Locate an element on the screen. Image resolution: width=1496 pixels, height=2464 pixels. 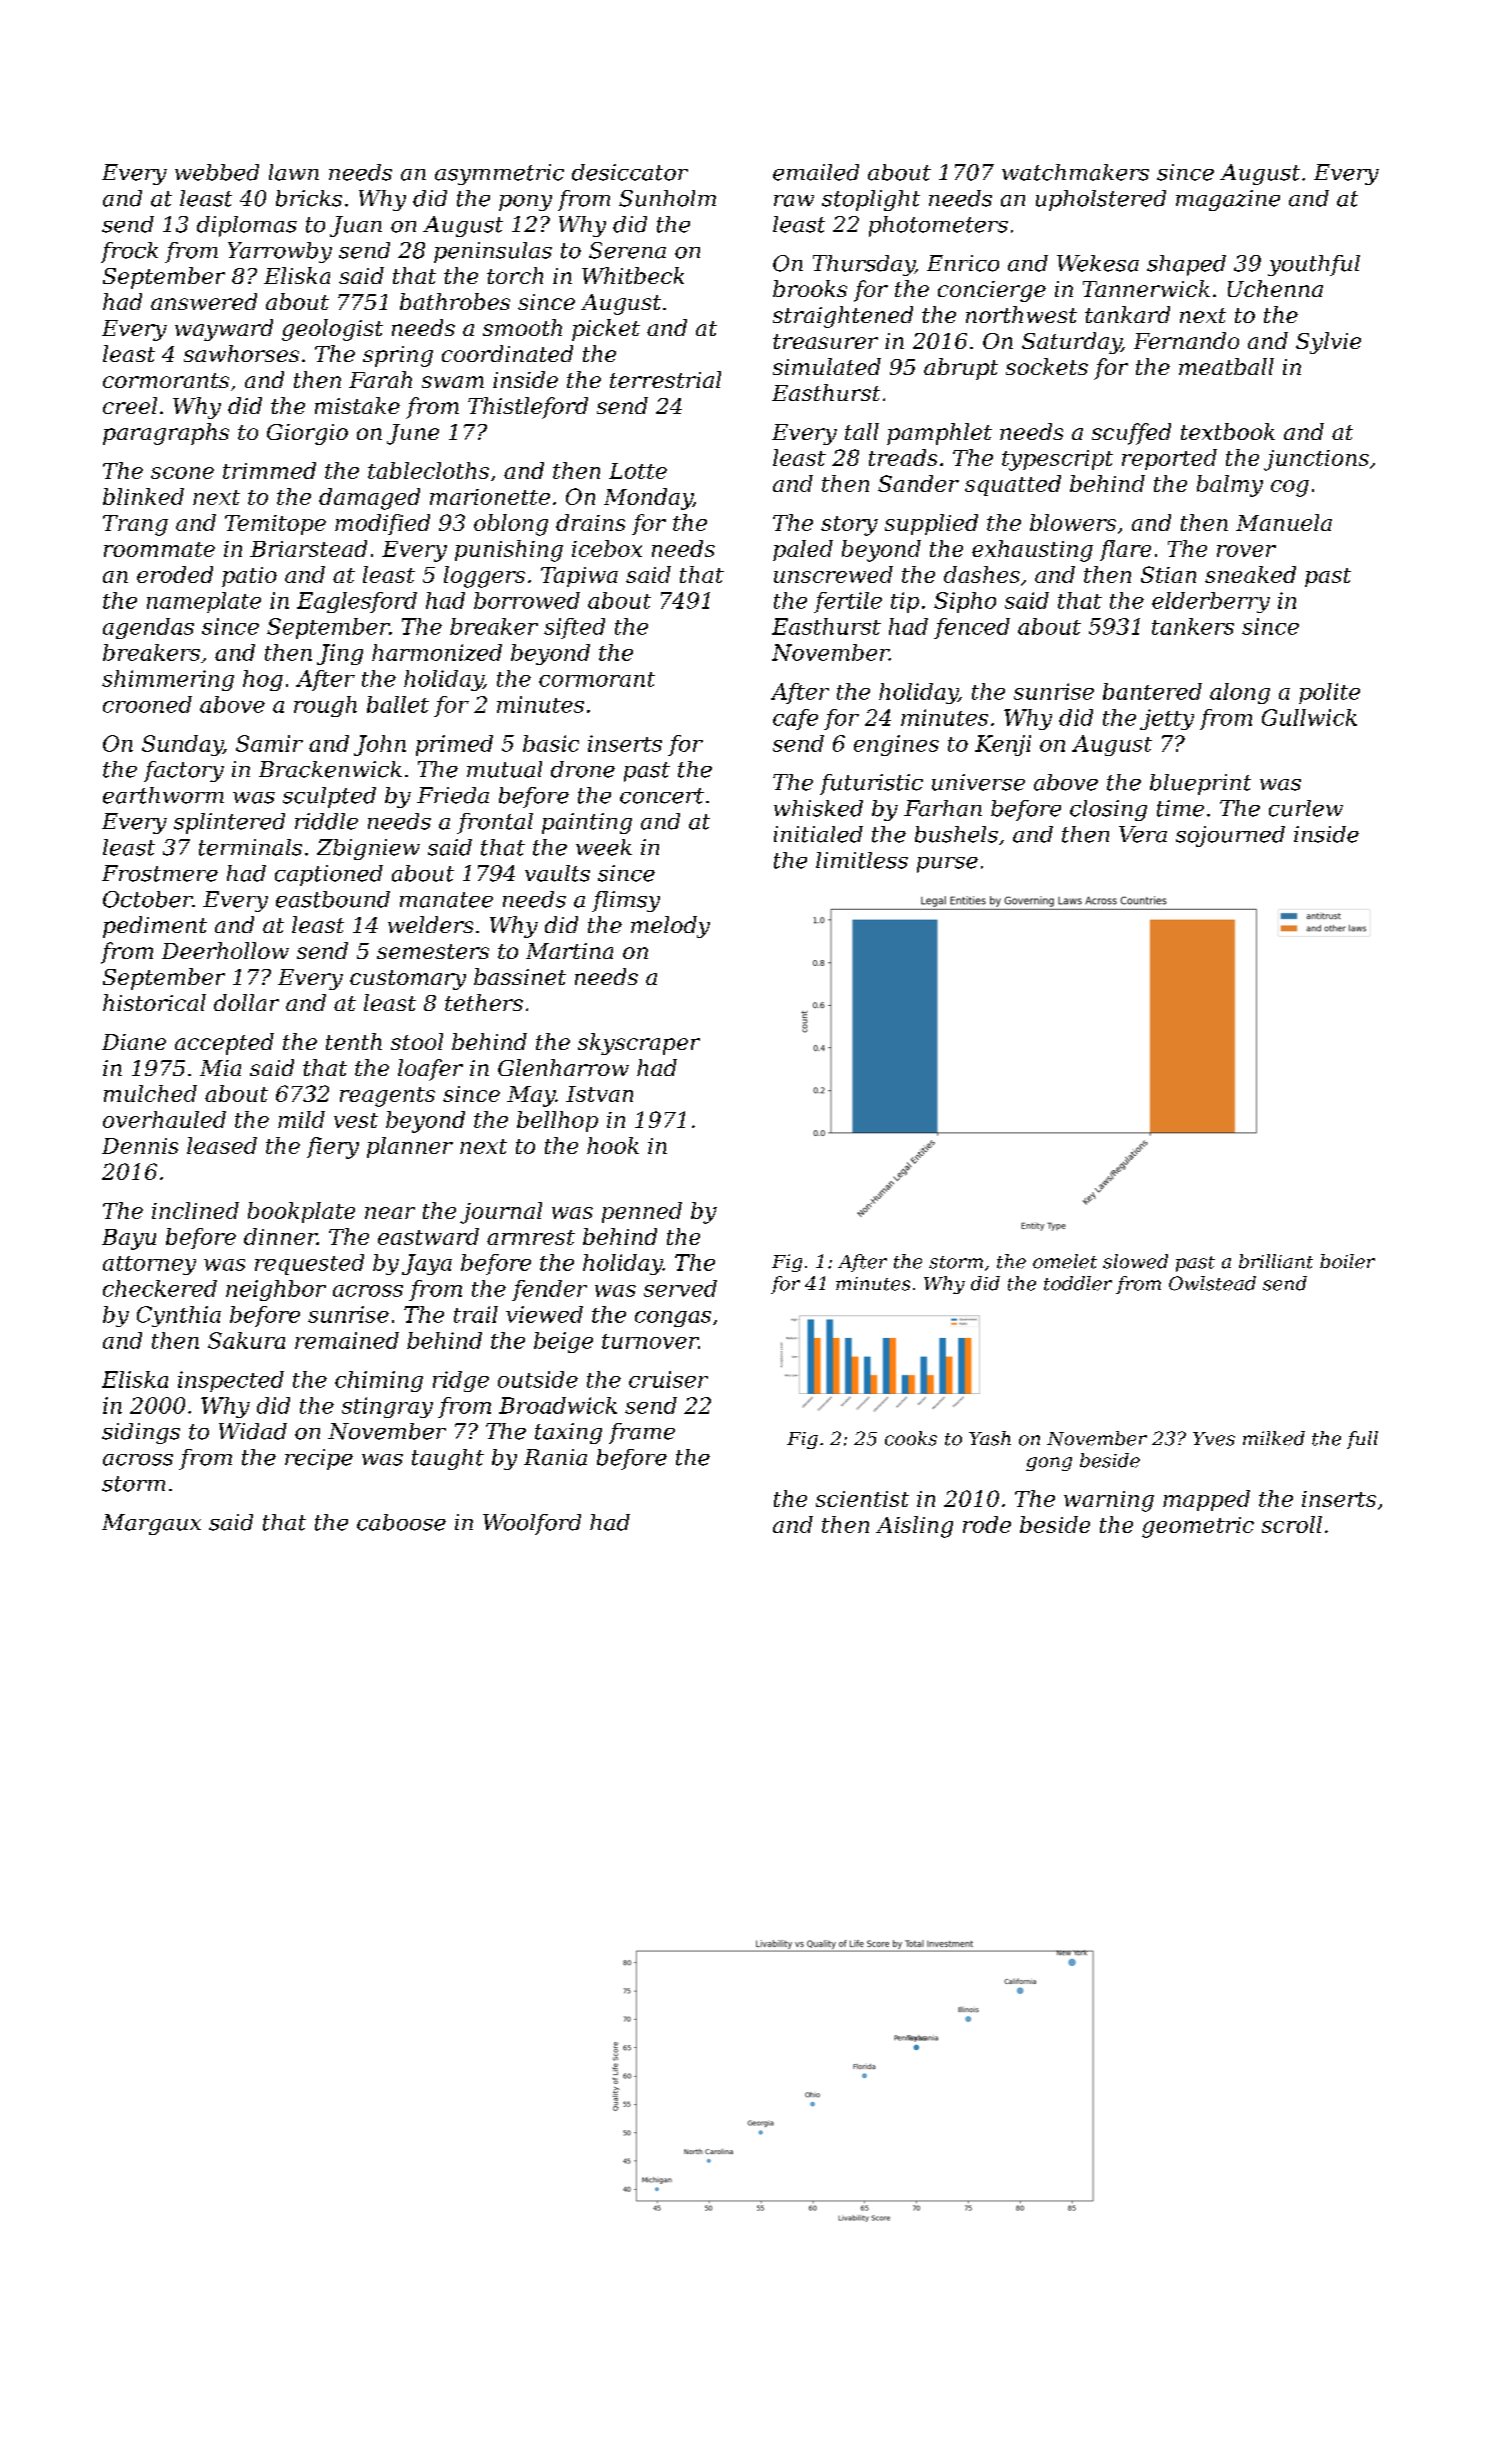
attorney is located at coordinates (149, 1265).
